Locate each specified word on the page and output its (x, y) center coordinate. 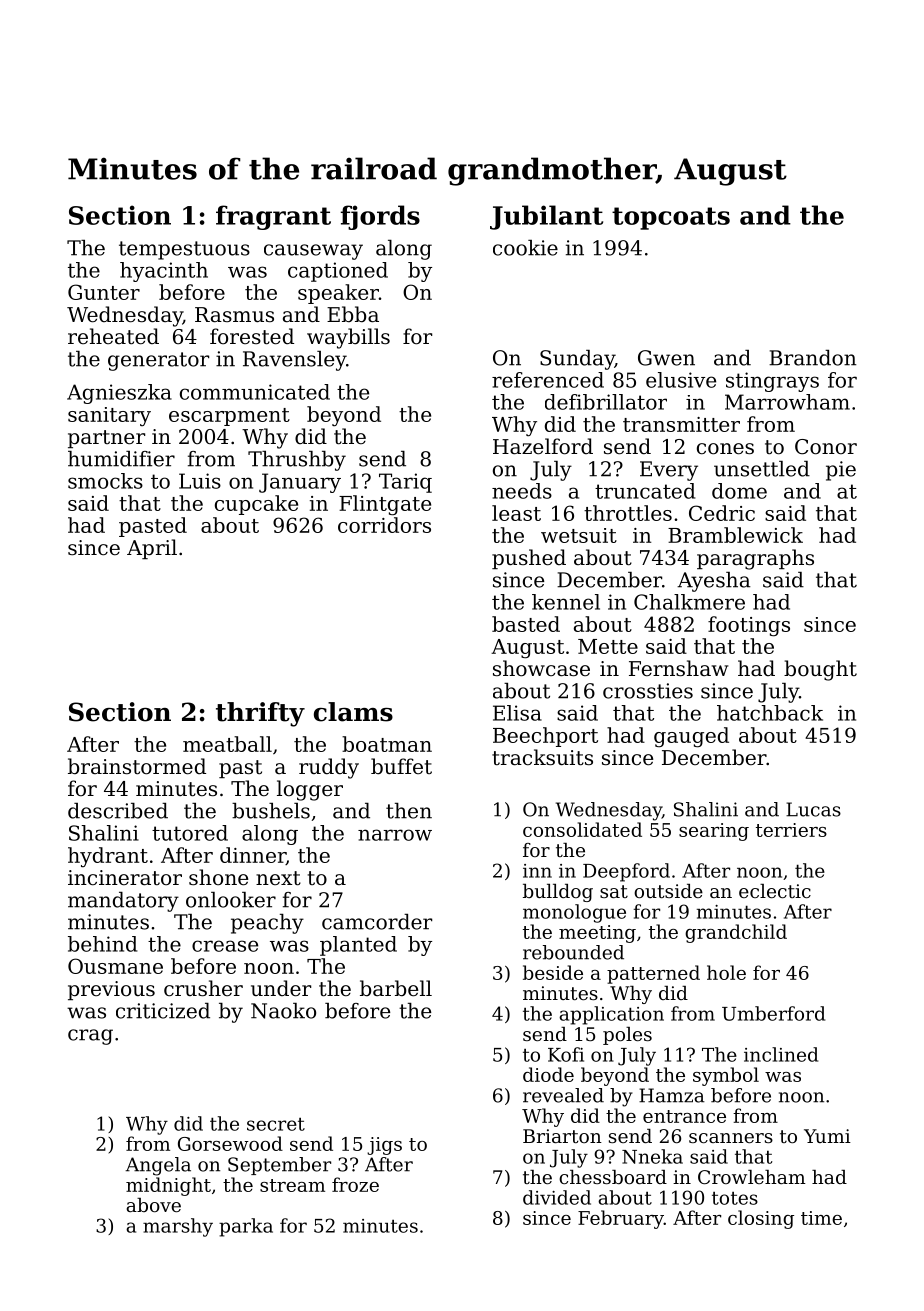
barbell (396, 988)
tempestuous (184, 250)
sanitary (109, 416)
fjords (380, 217)
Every (669, 471)
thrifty (260, 714)
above (154, 1205)
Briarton (562, 1136)
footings (749, 626)
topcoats (671, 218)
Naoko (283, 1011)
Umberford (773, 1013)
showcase (541, 668)
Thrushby (297, 461)
